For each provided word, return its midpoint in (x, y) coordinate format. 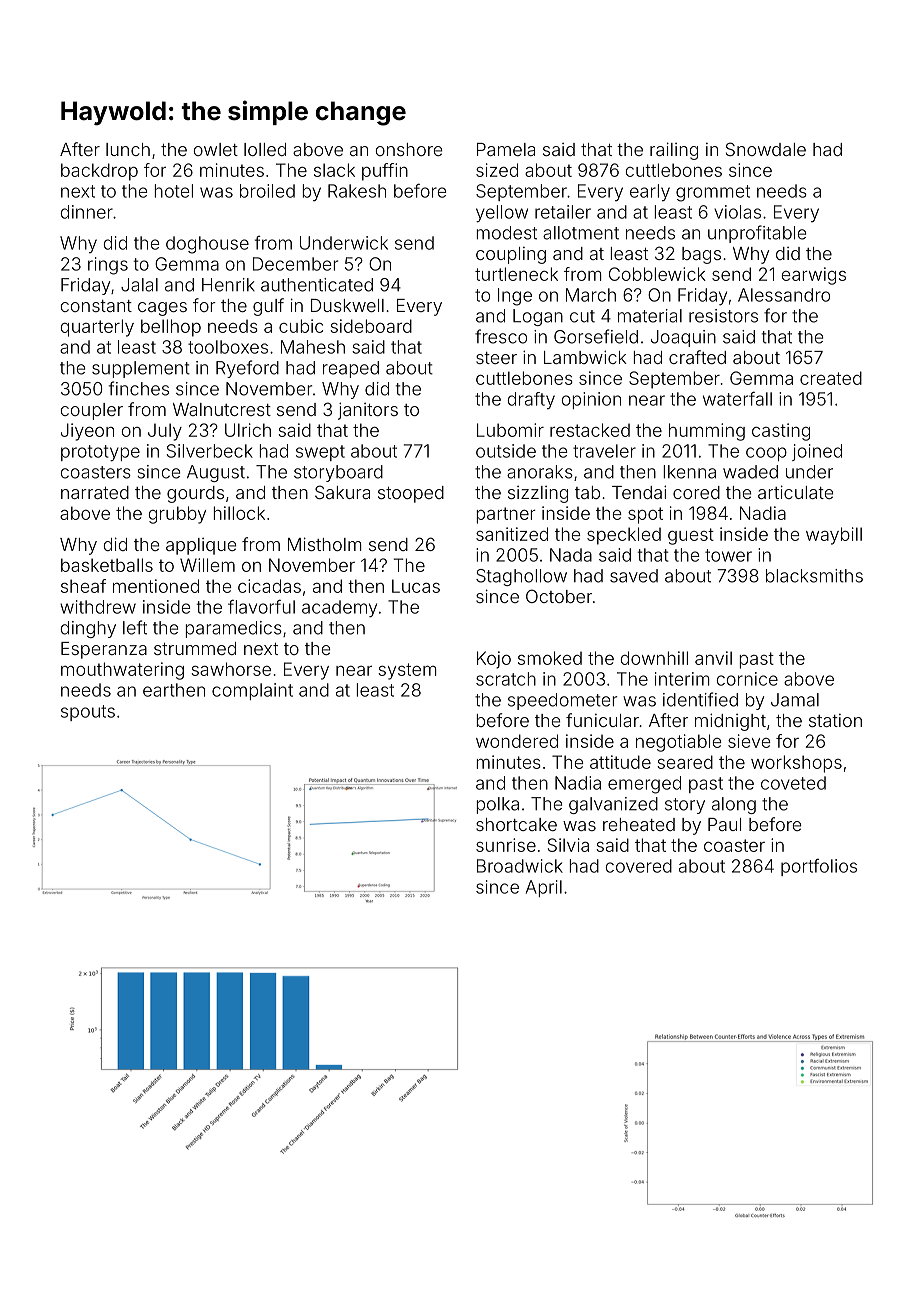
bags (701, 255)
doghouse (207, 245)
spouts (88, 713)
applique (201, 546)
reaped (351, 369)
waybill (834, 536)
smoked (550, 658)
